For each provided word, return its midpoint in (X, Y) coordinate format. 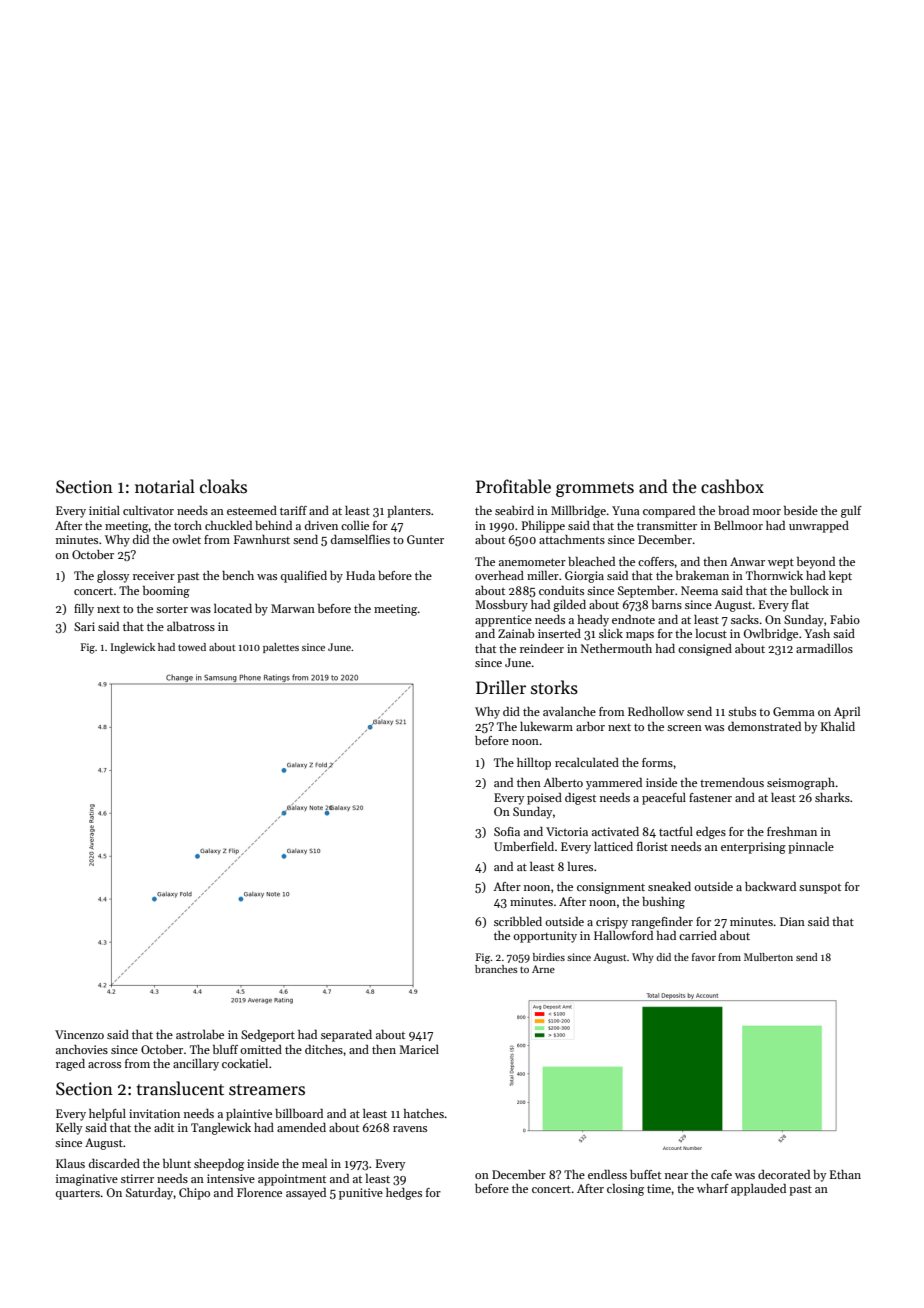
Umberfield (524, 846)
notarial (165, 486)
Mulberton (768, 957)
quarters (78, 1195)
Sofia (507, 831)
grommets (595, 489)
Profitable (513, 486)
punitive (361, 1194)
